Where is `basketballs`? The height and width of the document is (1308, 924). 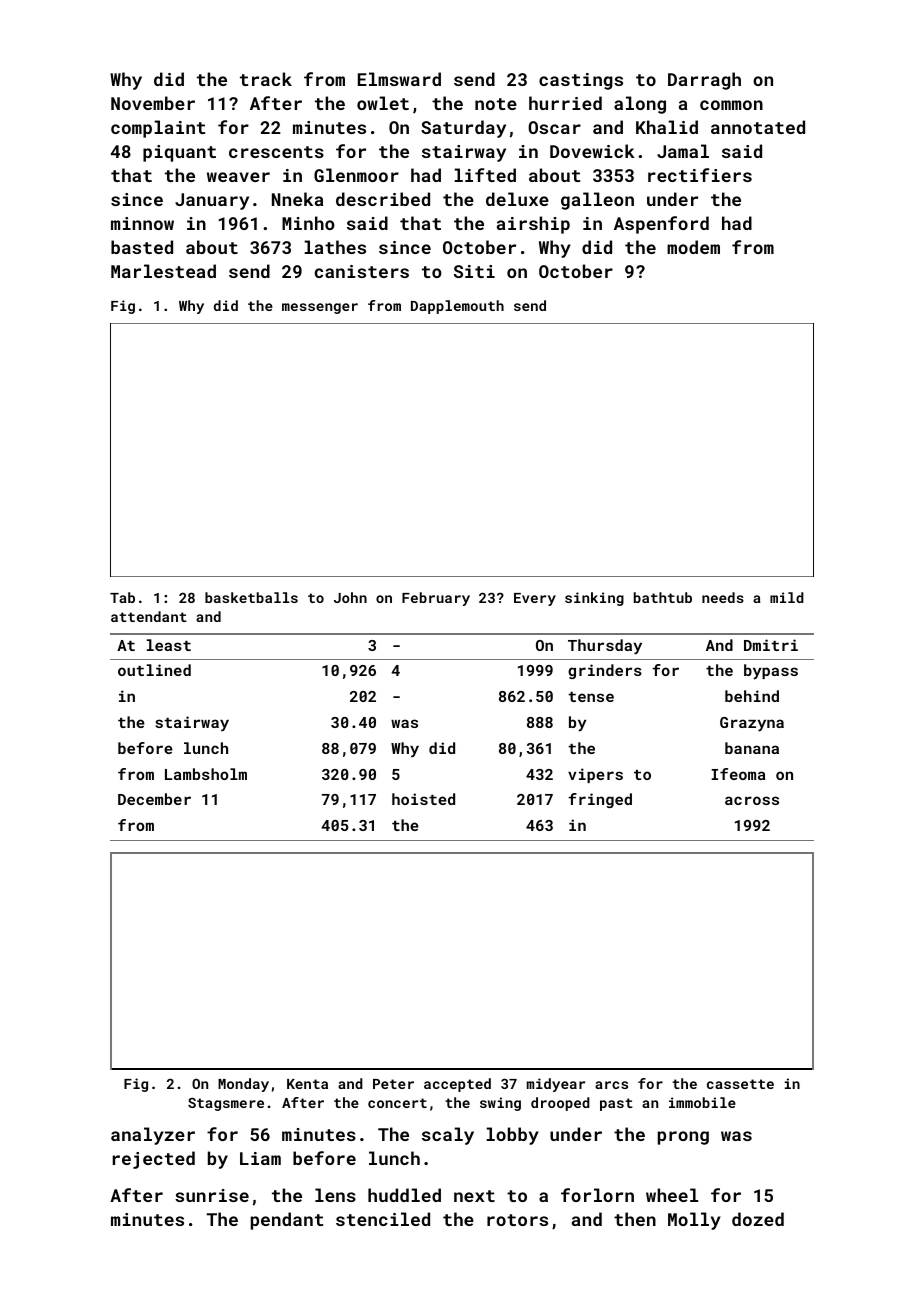
basketballs is located at coordinates (251, 597).
